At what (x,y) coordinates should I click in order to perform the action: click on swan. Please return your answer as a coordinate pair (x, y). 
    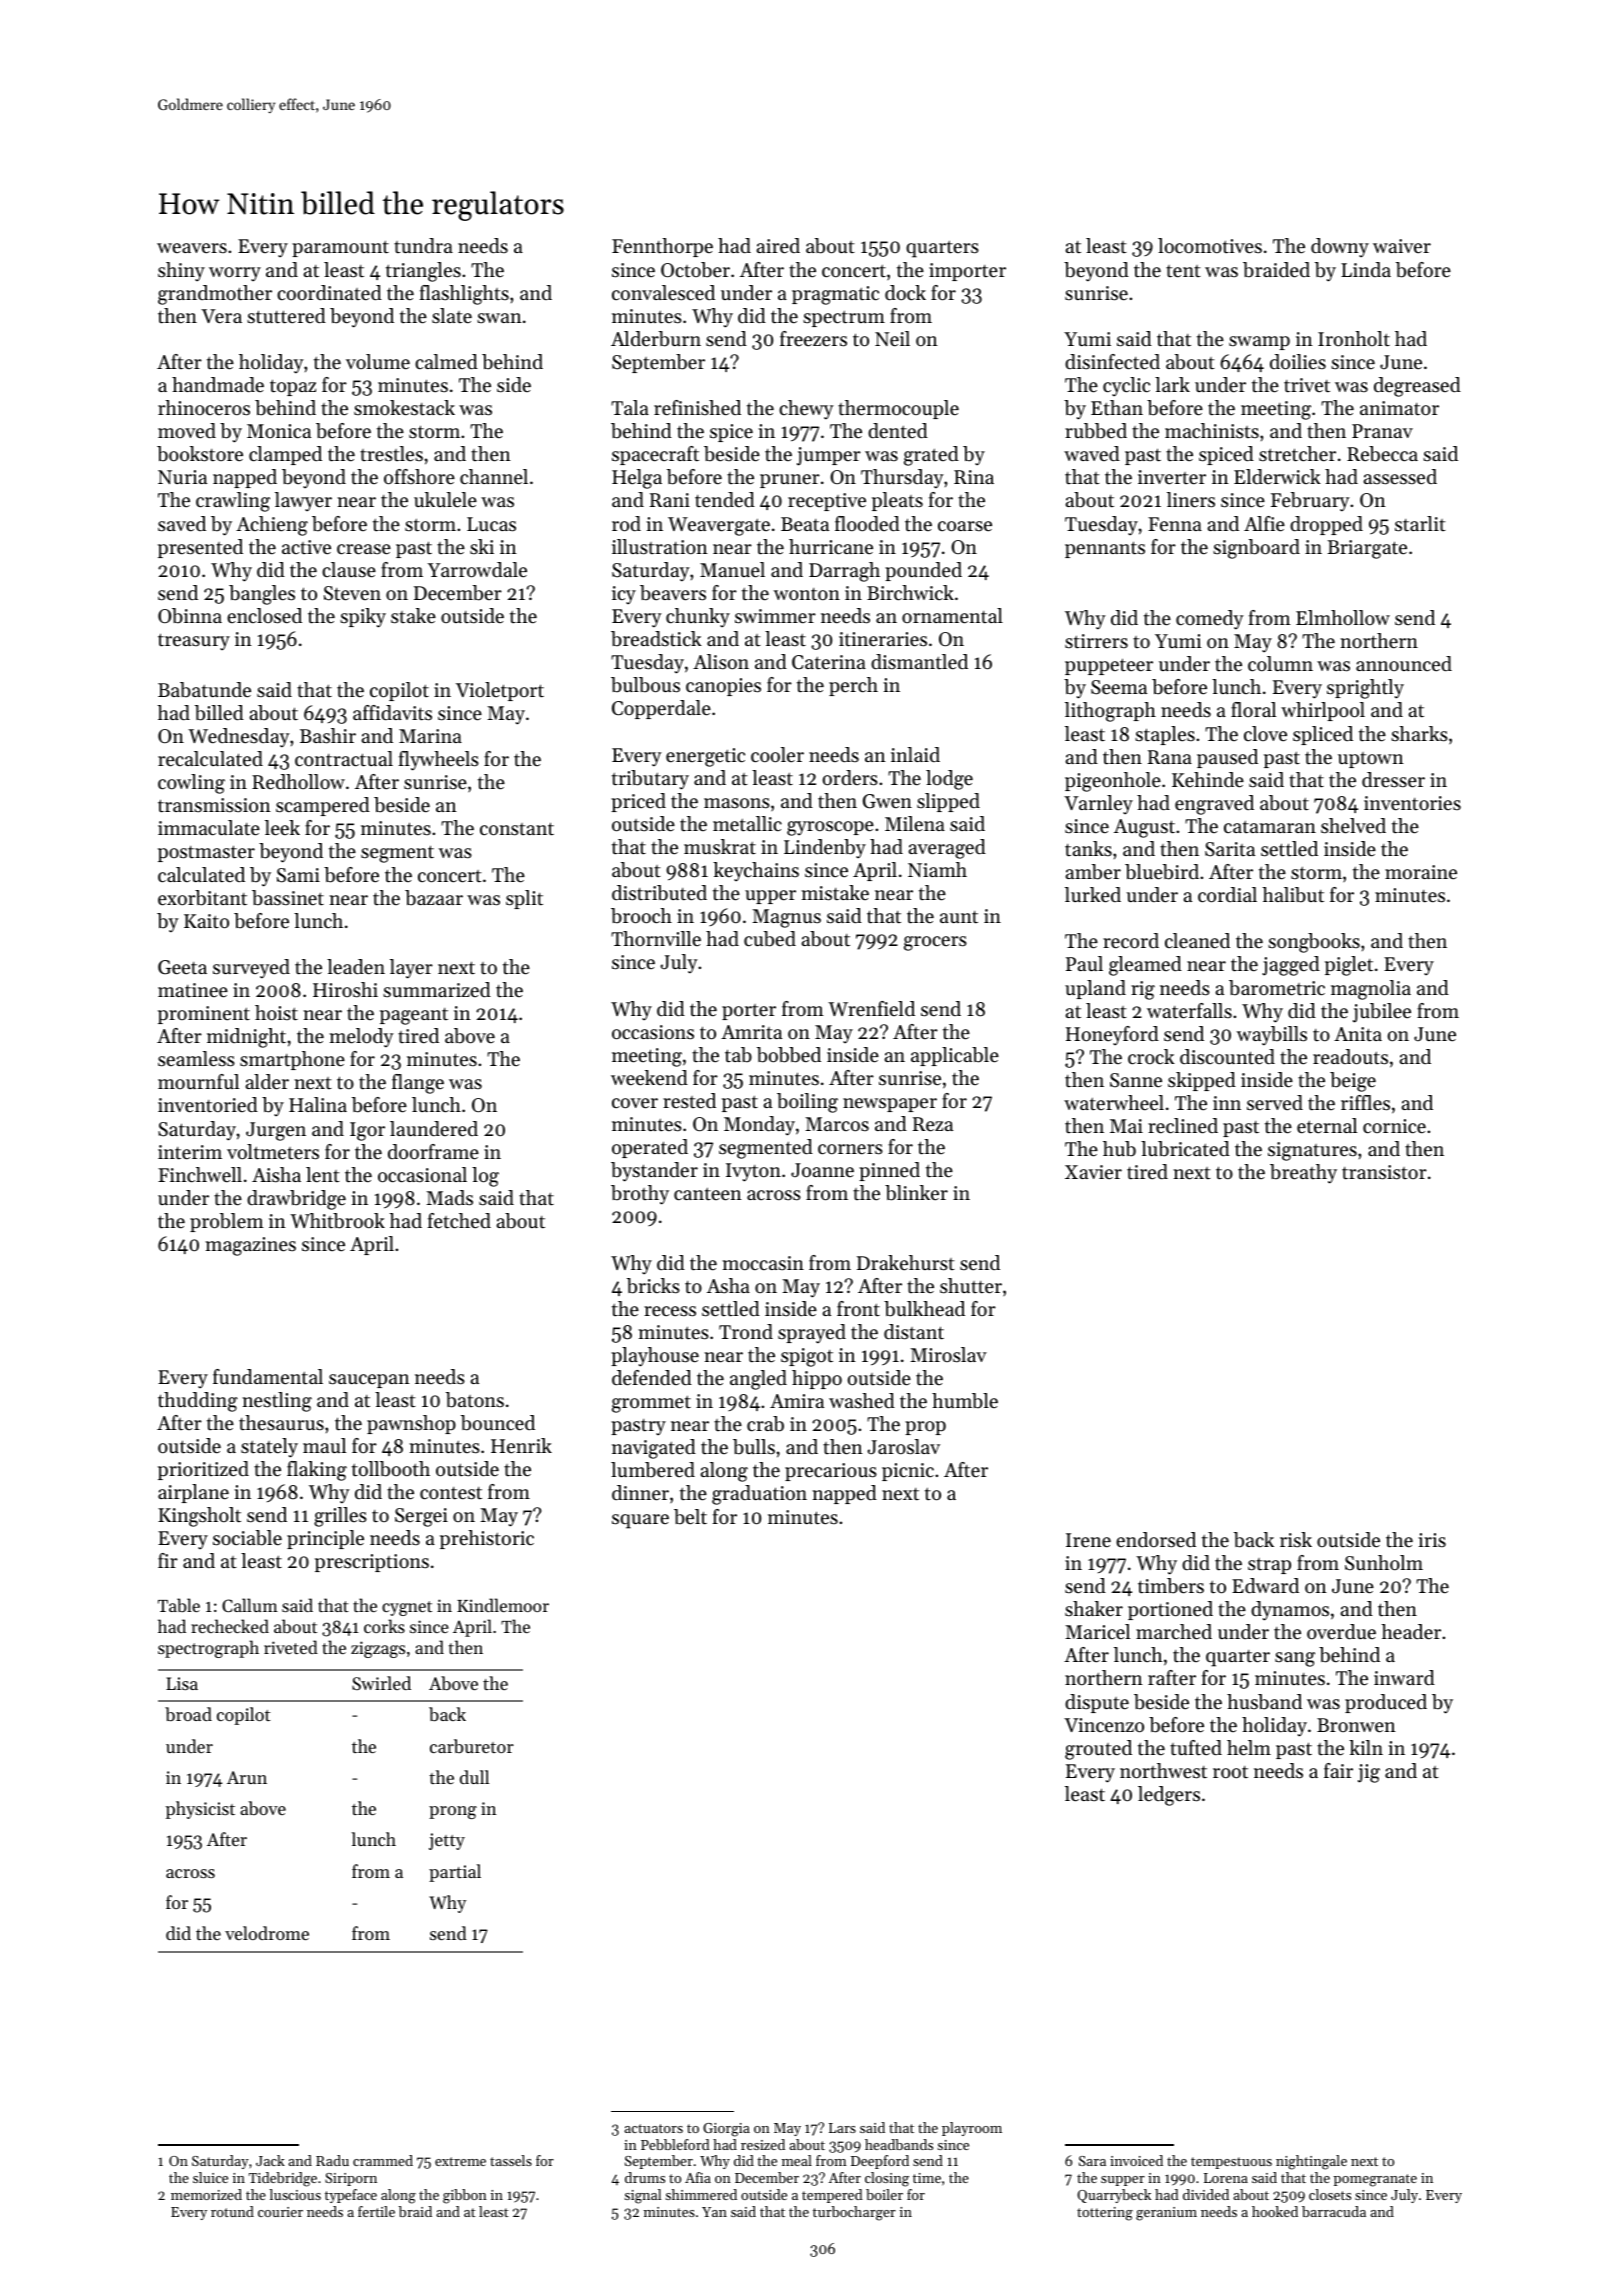
    Looking at the image, I should click on (499, 318).
